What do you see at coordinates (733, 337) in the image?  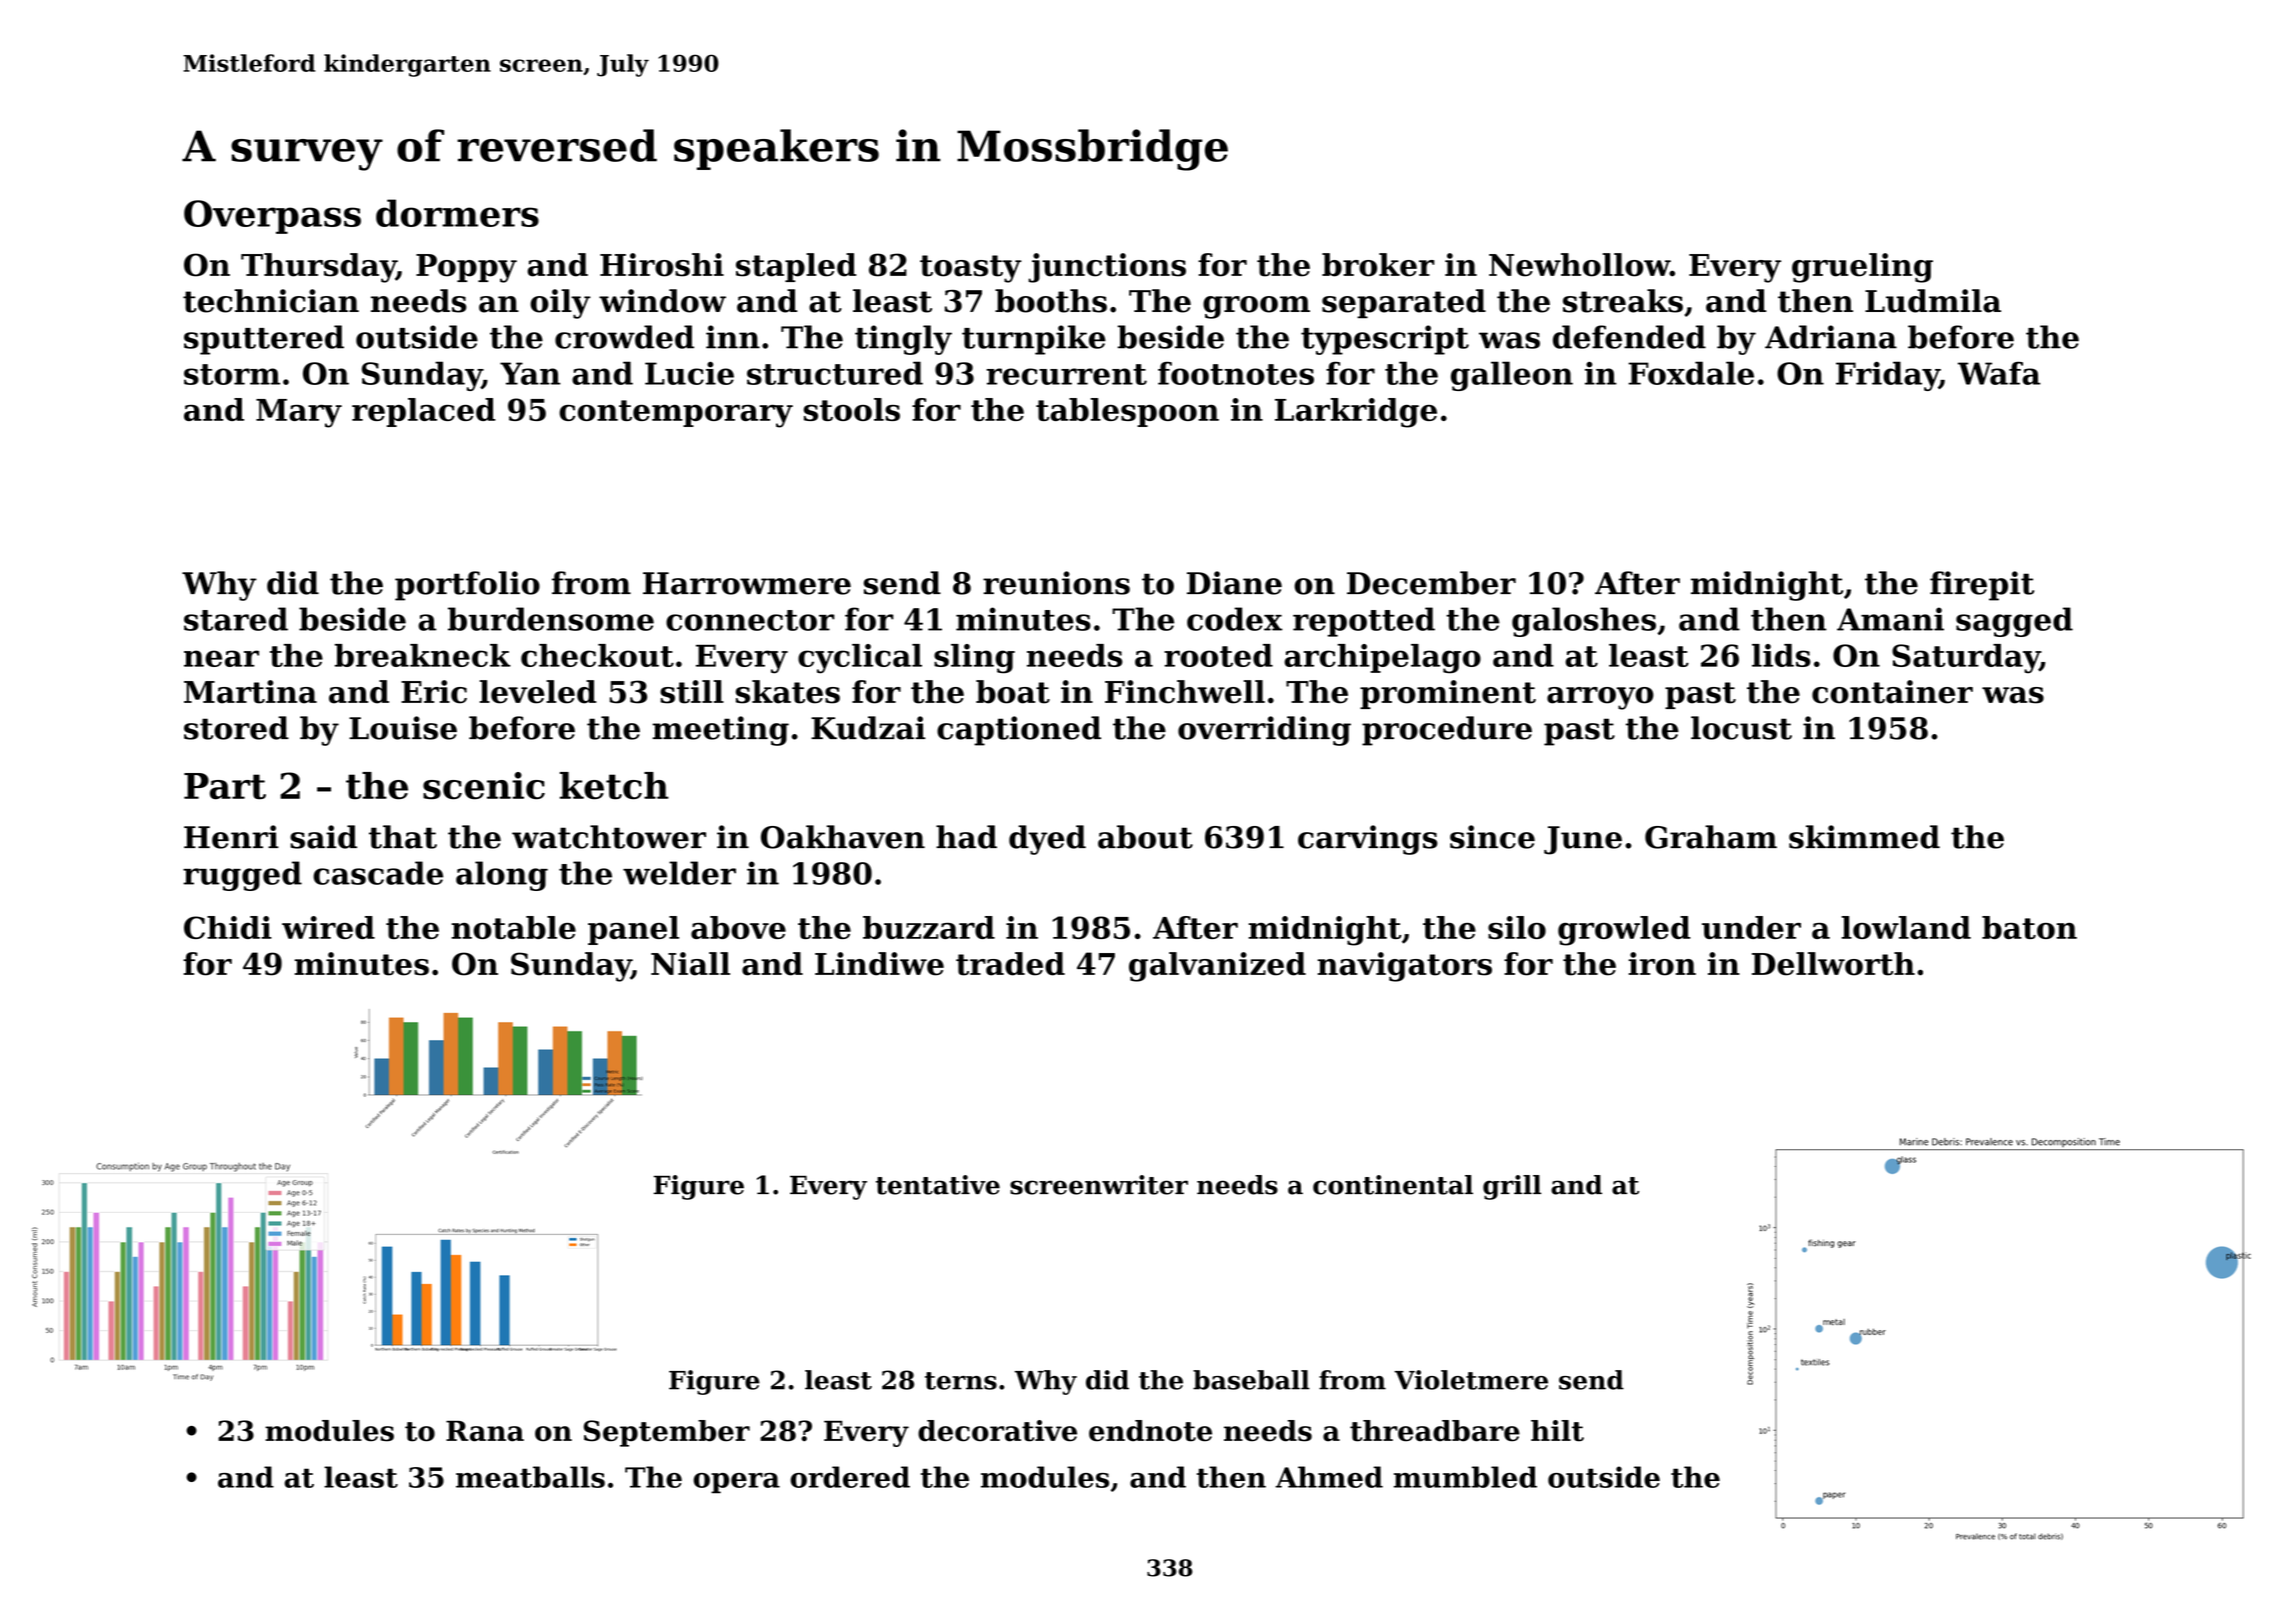 I see `inn` at bounding box center [733, 337].
